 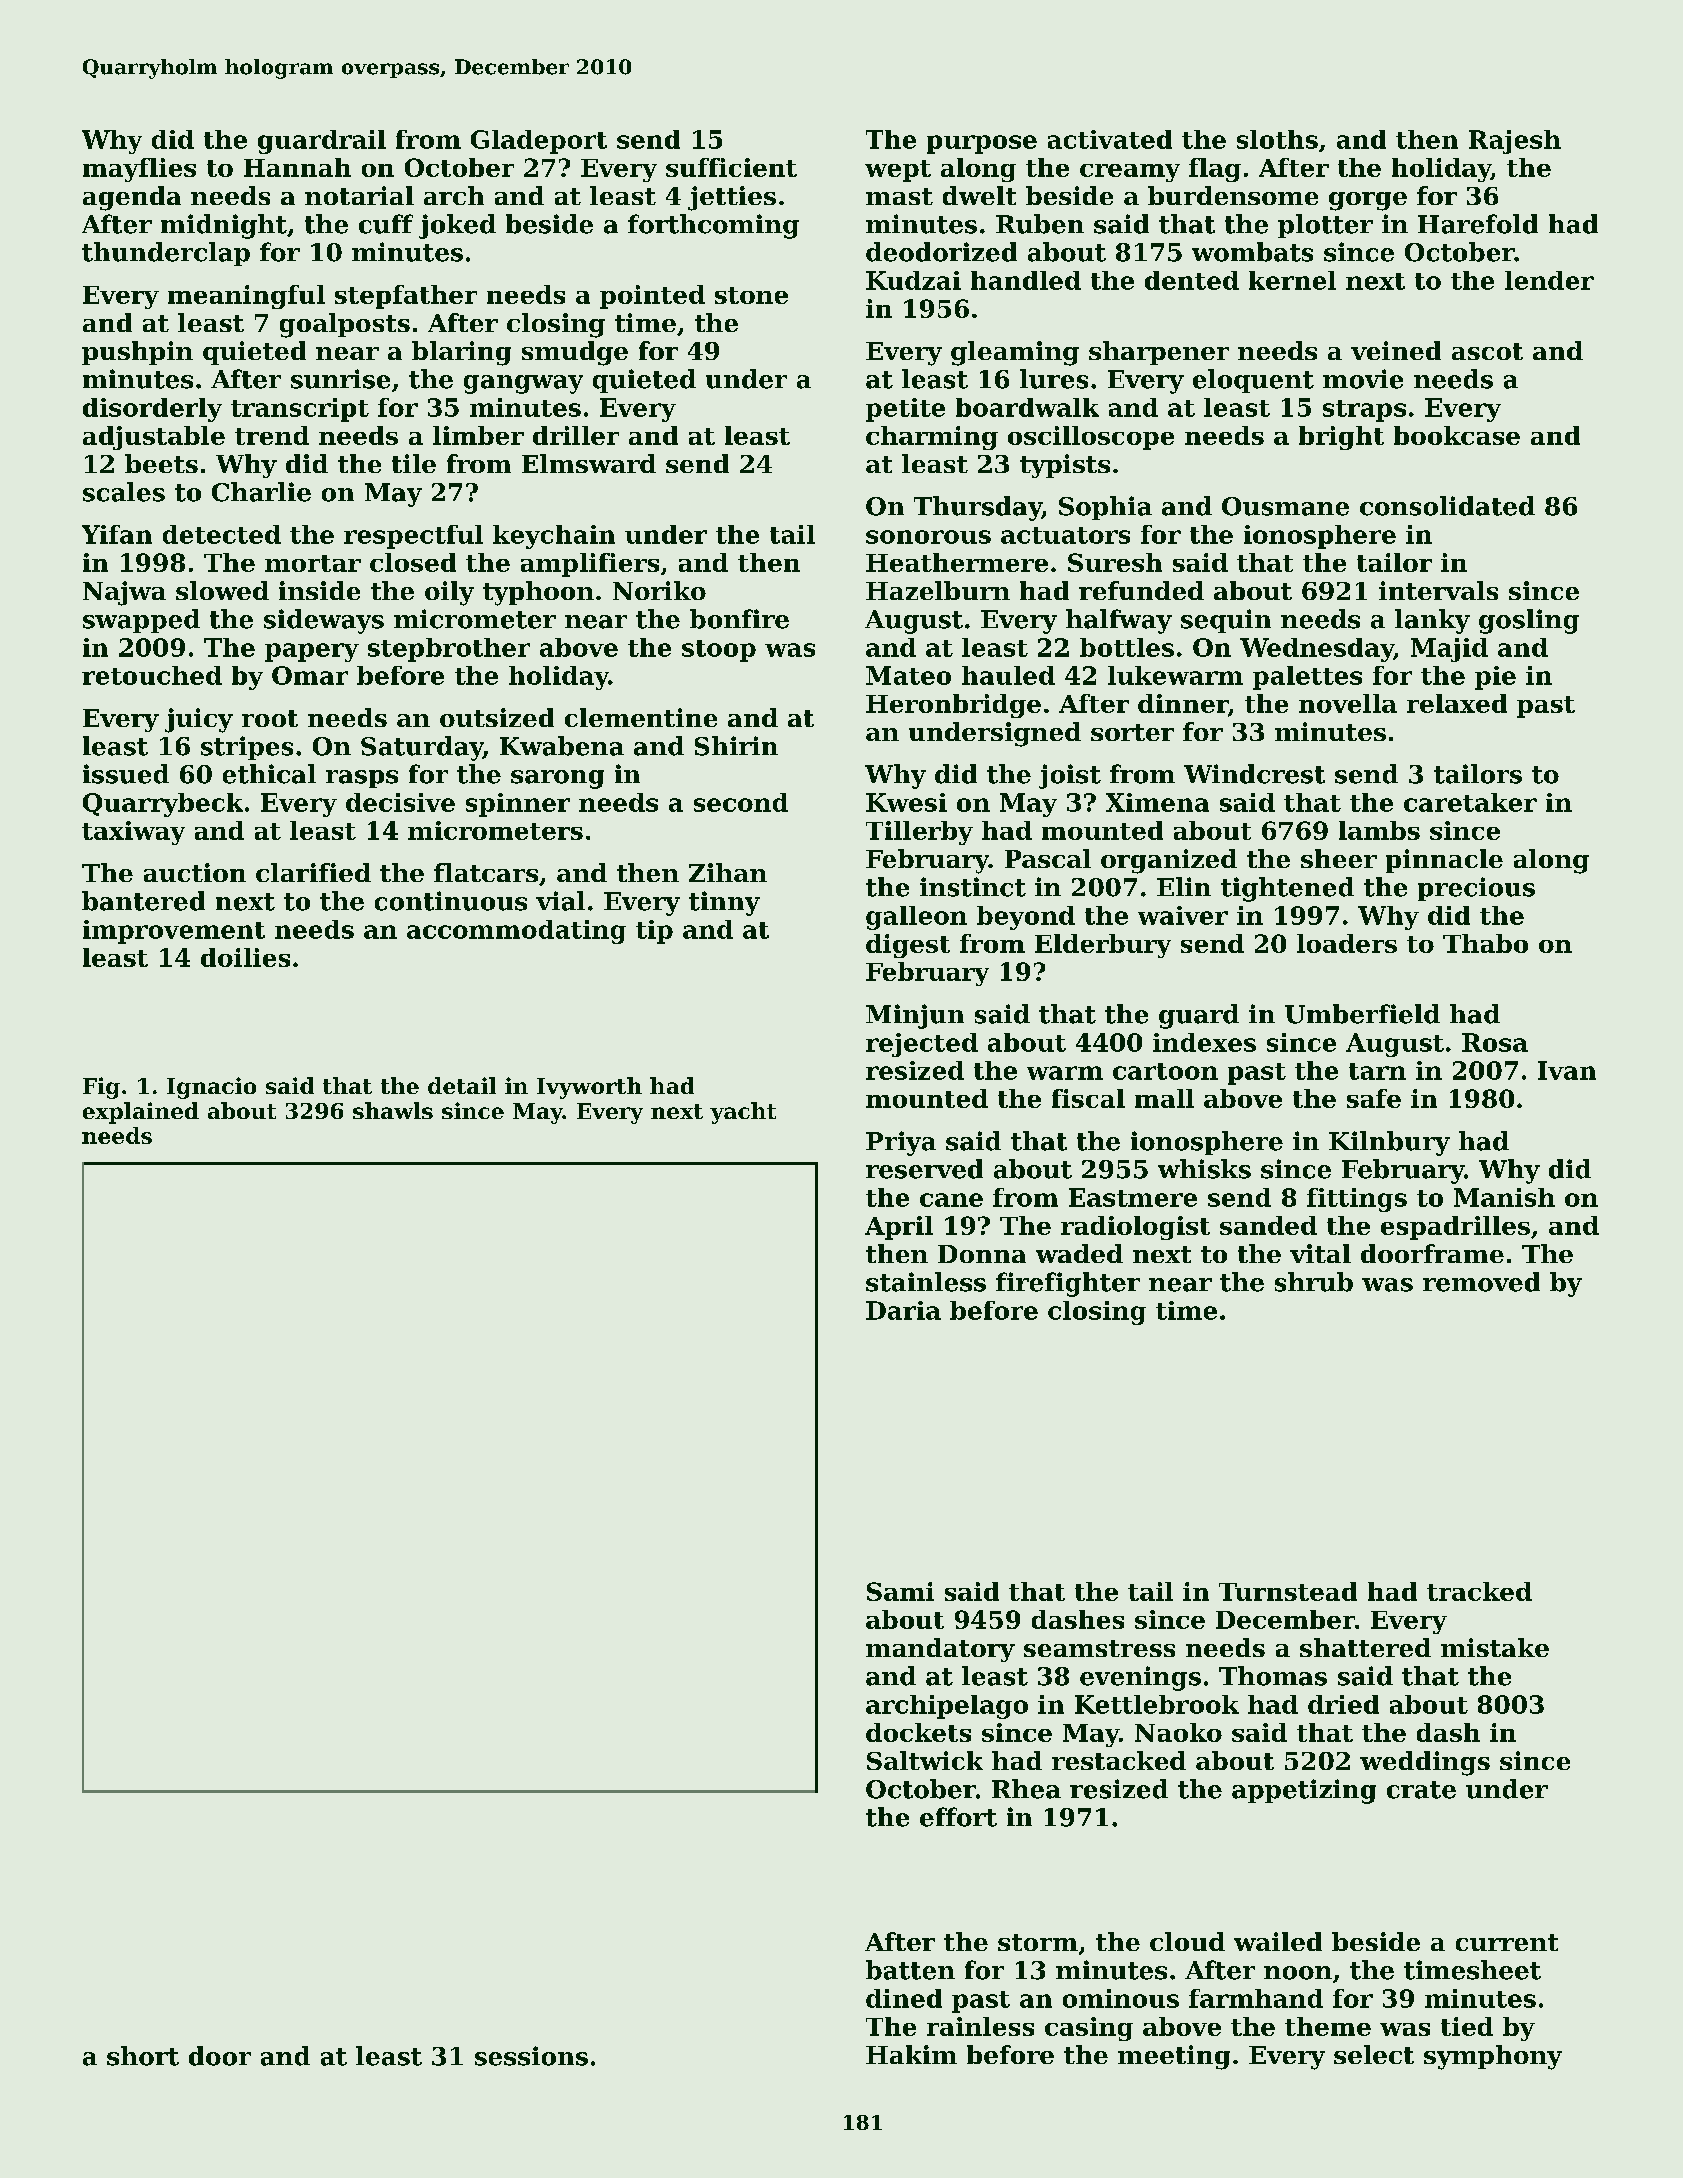 What do you see at coordinates (143, 2056) in the screenshot?
I see `short` at bounding box center [143, 2056].
